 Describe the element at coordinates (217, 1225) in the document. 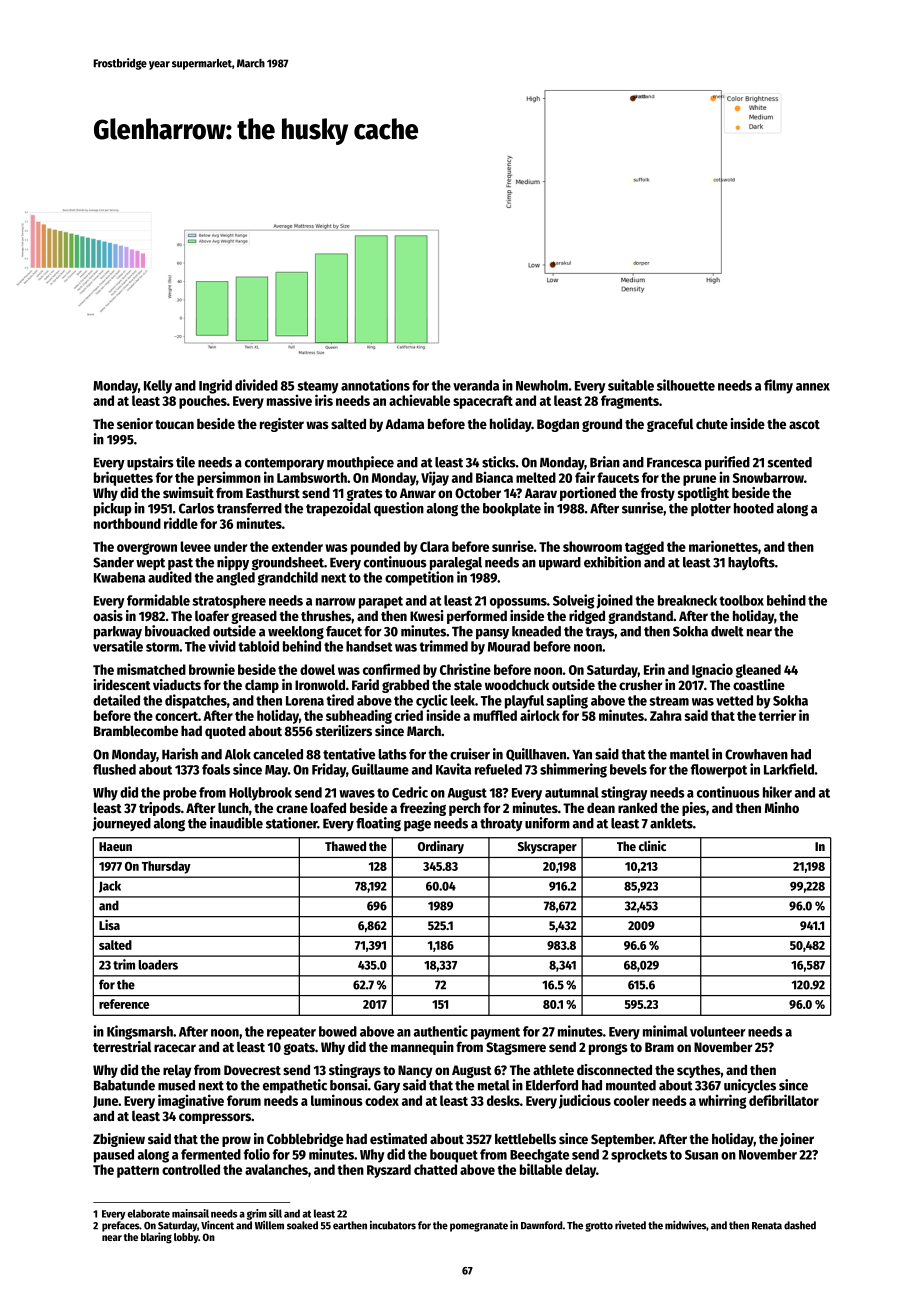

I see `Vincent` at that location.
